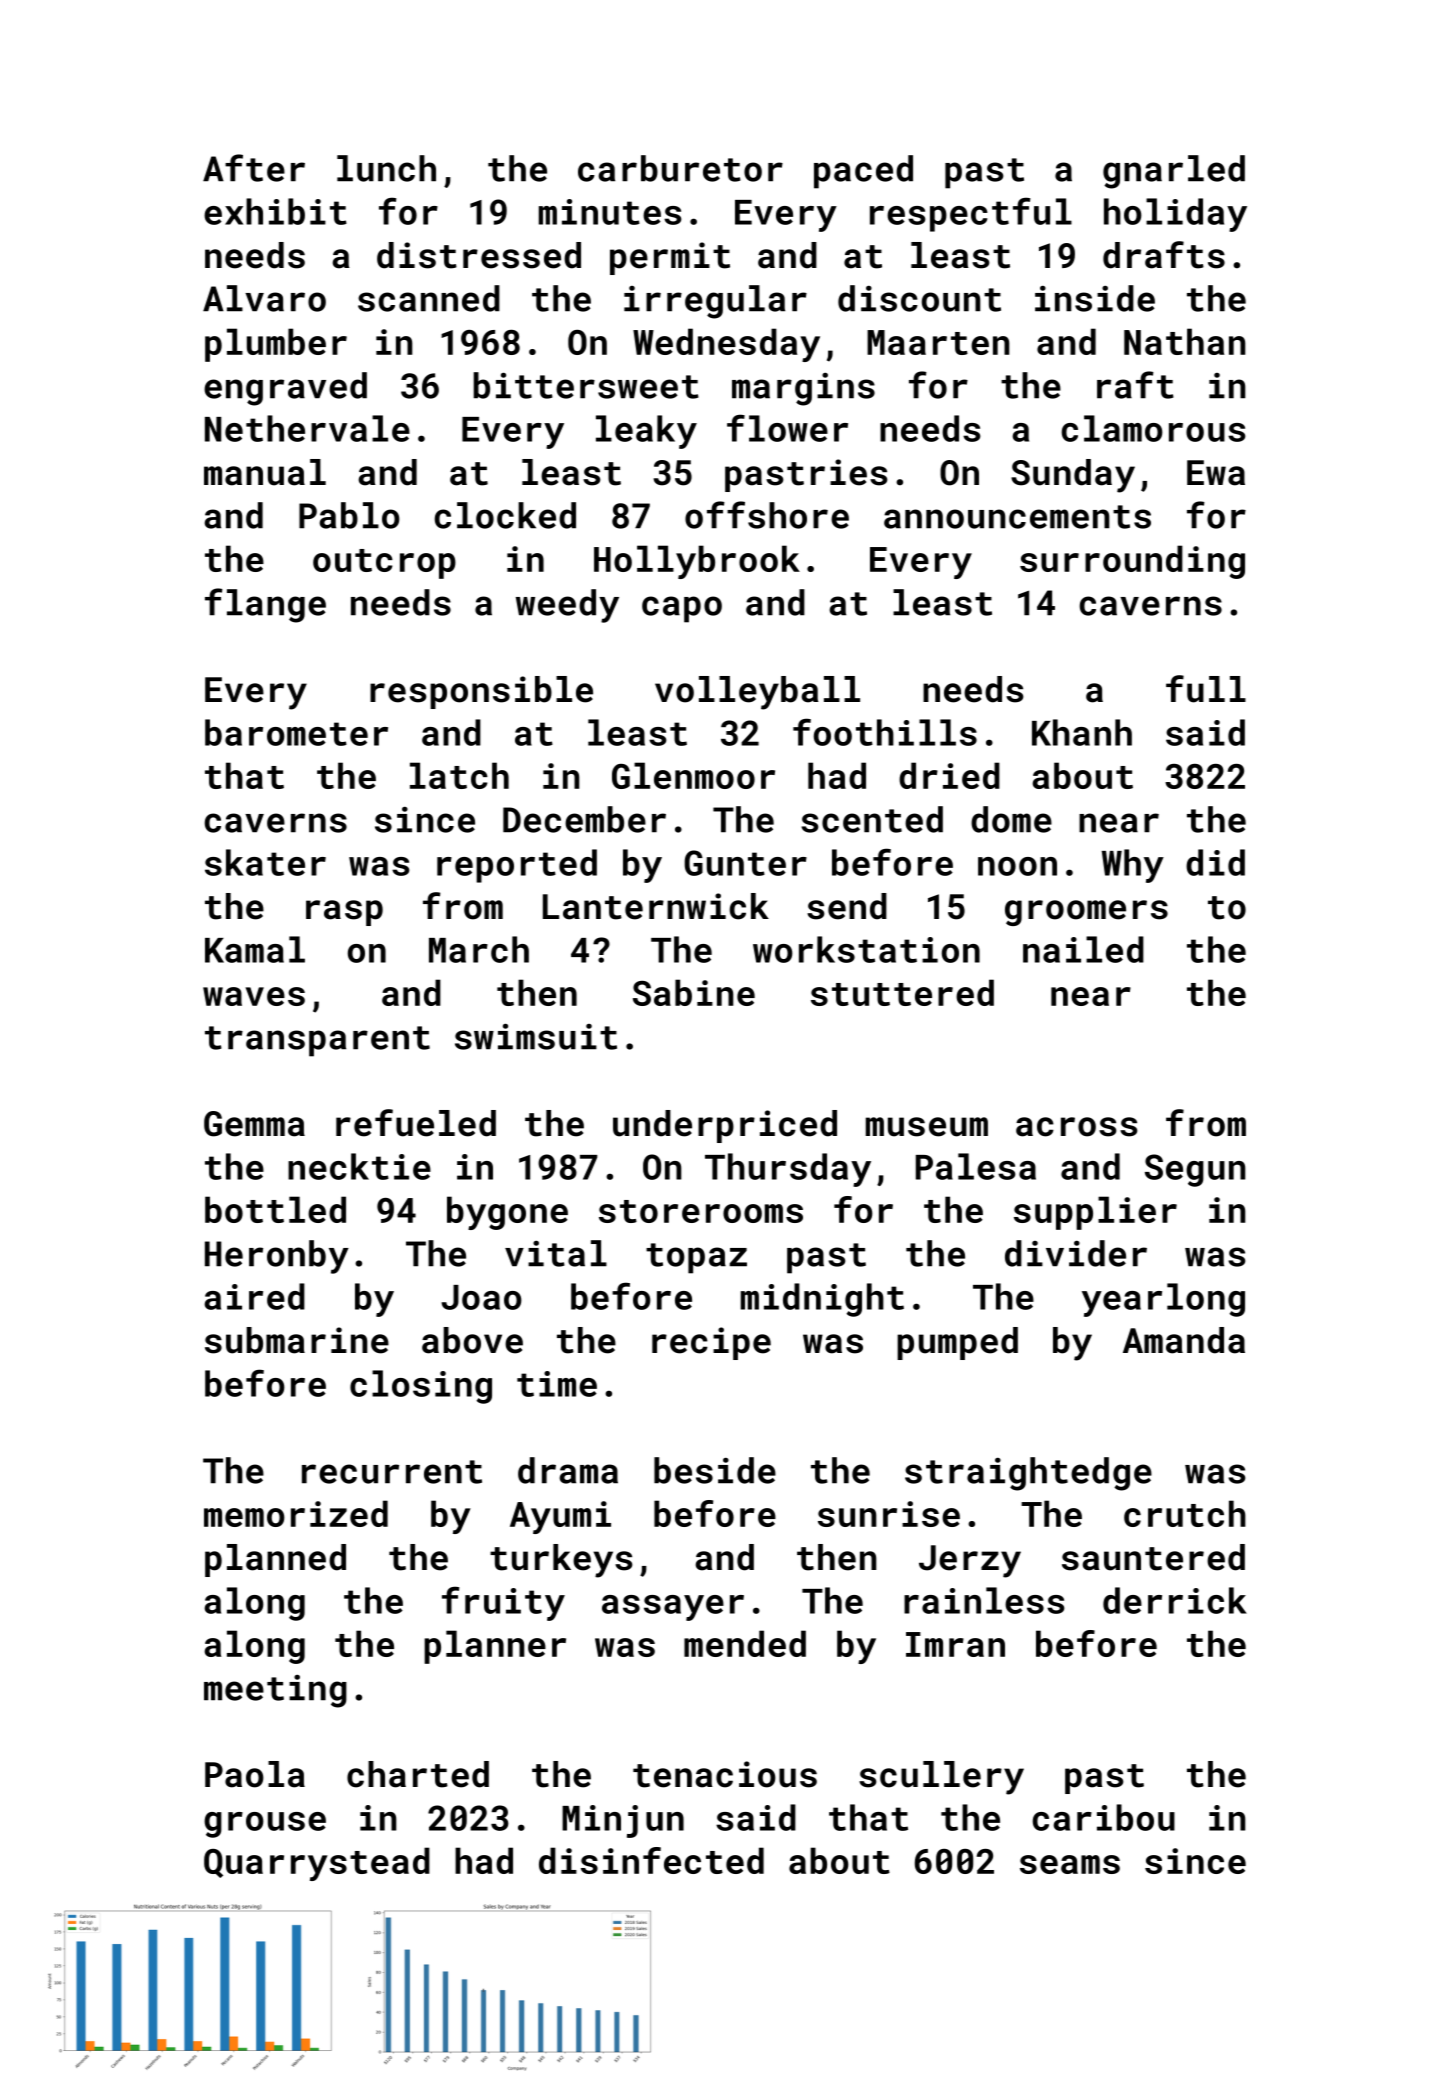  Describe the element at coordinates (275, 1691) in the document. I see `meeting` at that location.
